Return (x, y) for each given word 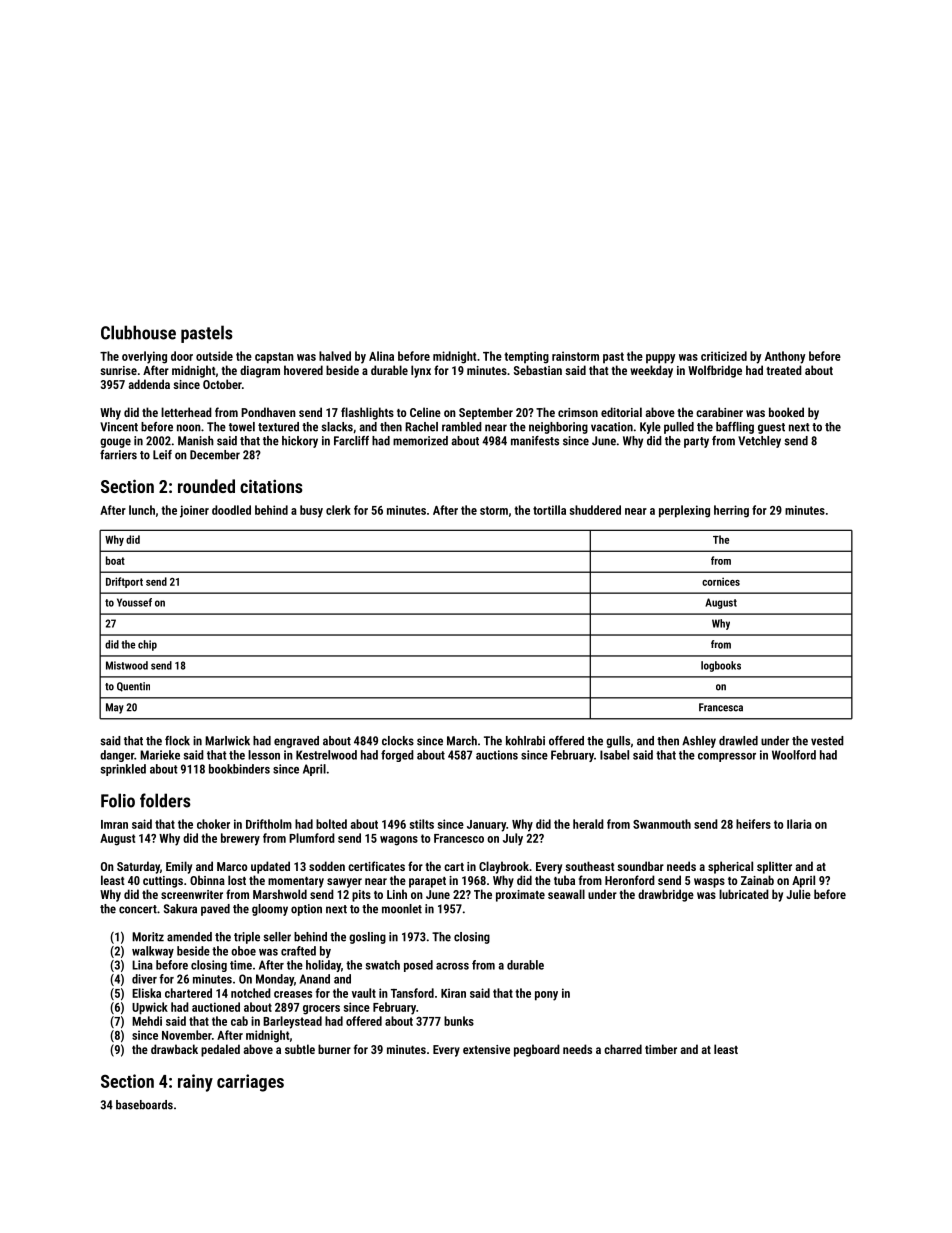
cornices (721, 581)
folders (165, 800)
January (486, 826)
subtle (300, 1049)
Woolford (794, 755)
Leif (162, 455)
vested (827, 741)
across (452, 966)
